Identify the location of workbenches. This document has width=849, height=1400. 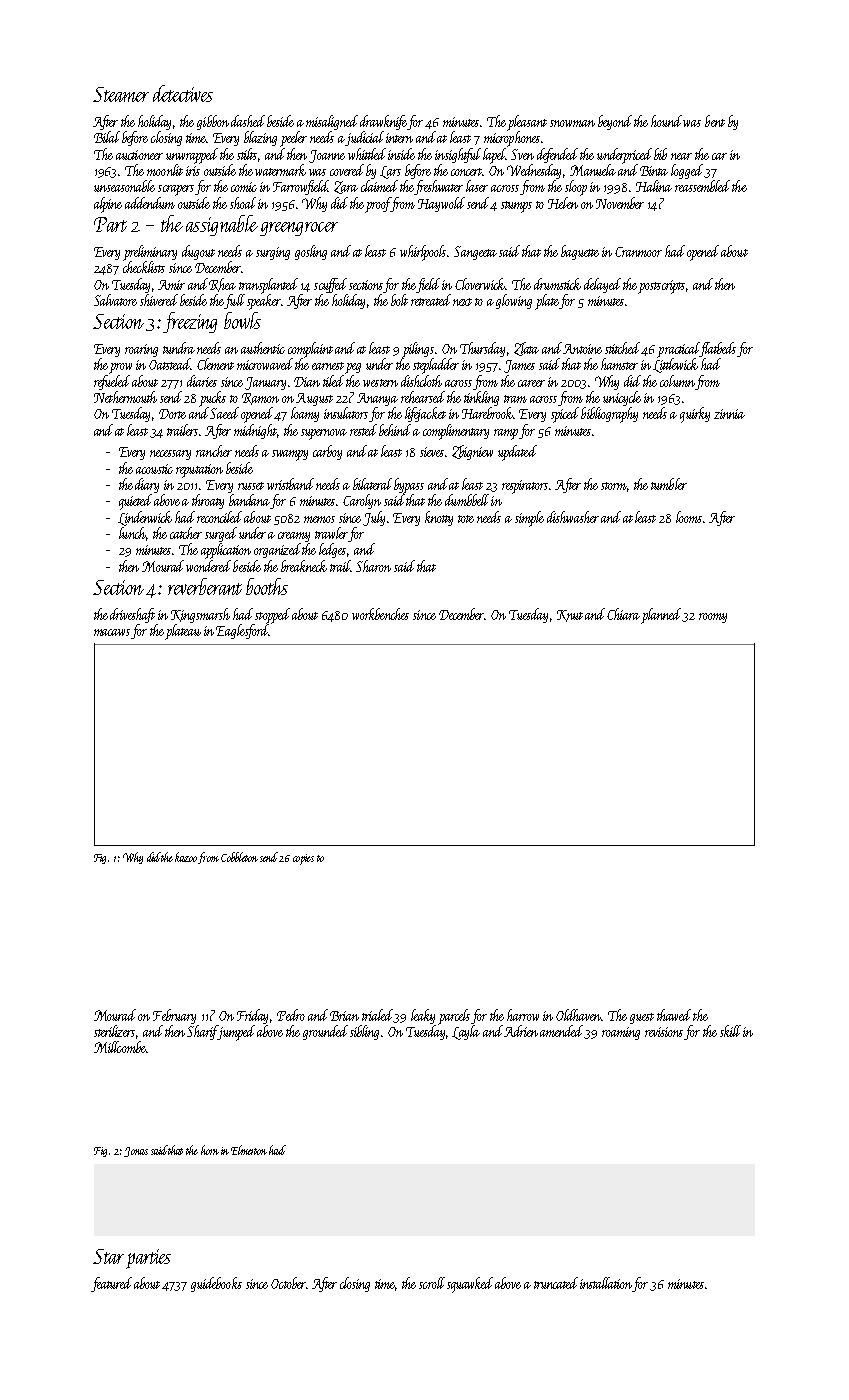
(380, 614).
